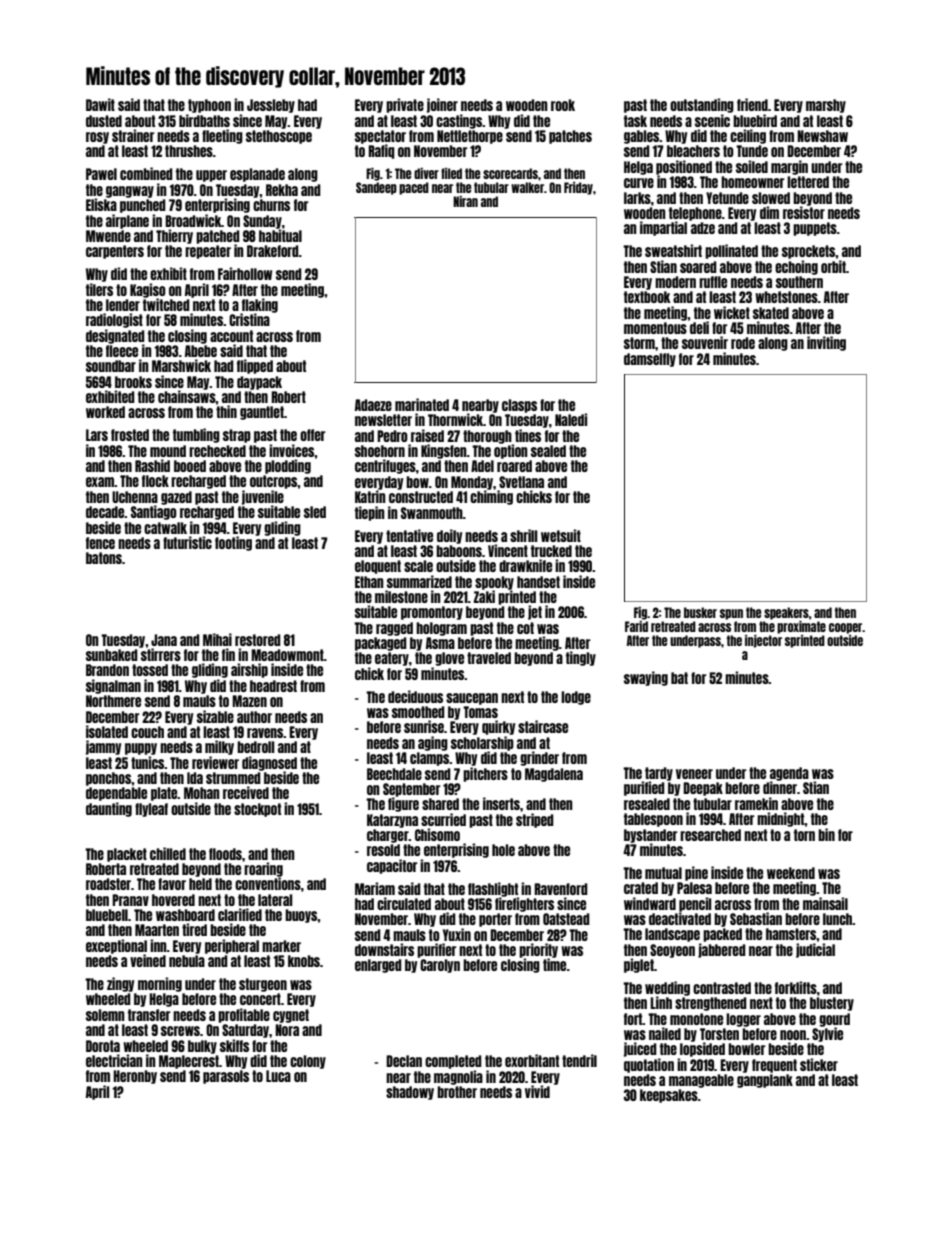 This page has height=1233, width=952. What do you see at coordinates (405, 105) in the page?
I see `private` at bounding box center [405, 105].
